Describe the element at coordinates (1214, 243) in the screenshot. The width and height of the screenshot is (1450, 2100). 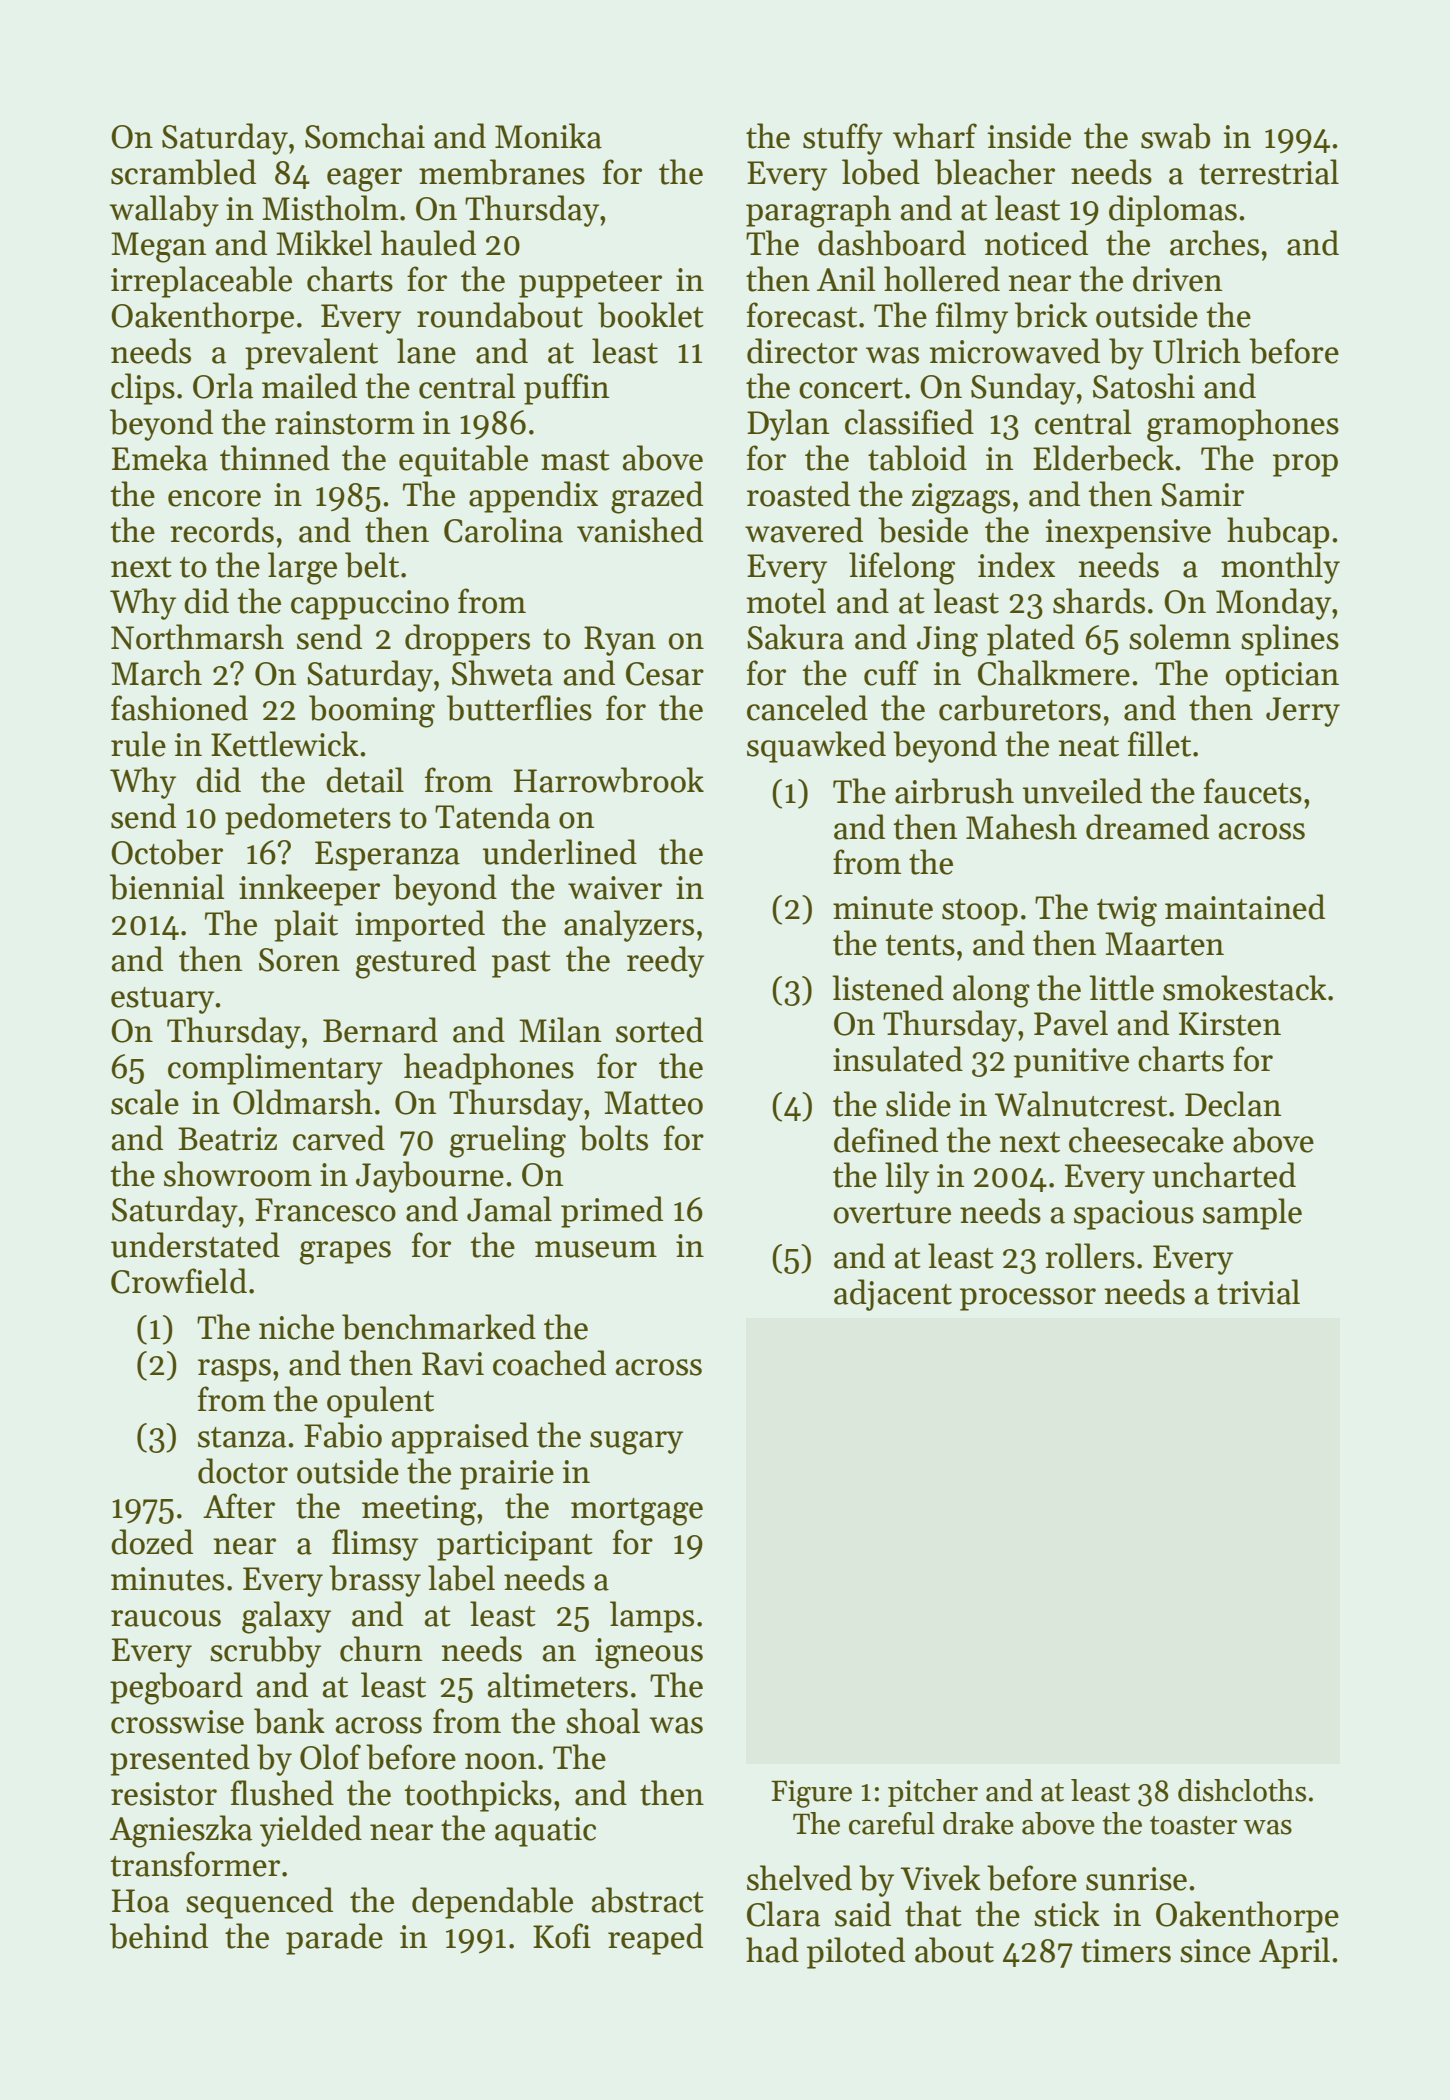
I see `arches` at that location.
